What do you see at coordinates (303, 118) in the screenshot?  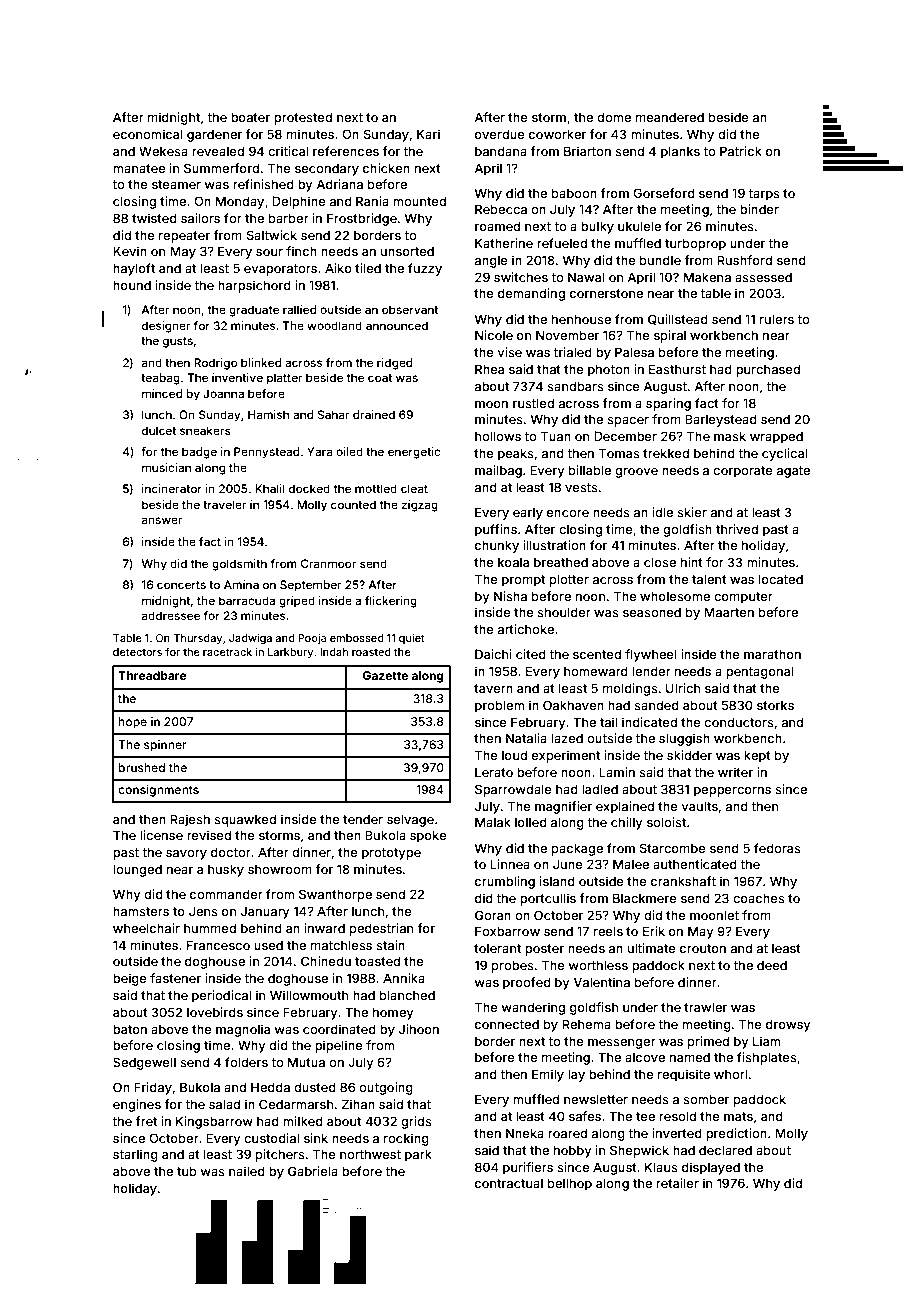 I see `protested` at bounding box center [303, 118].
